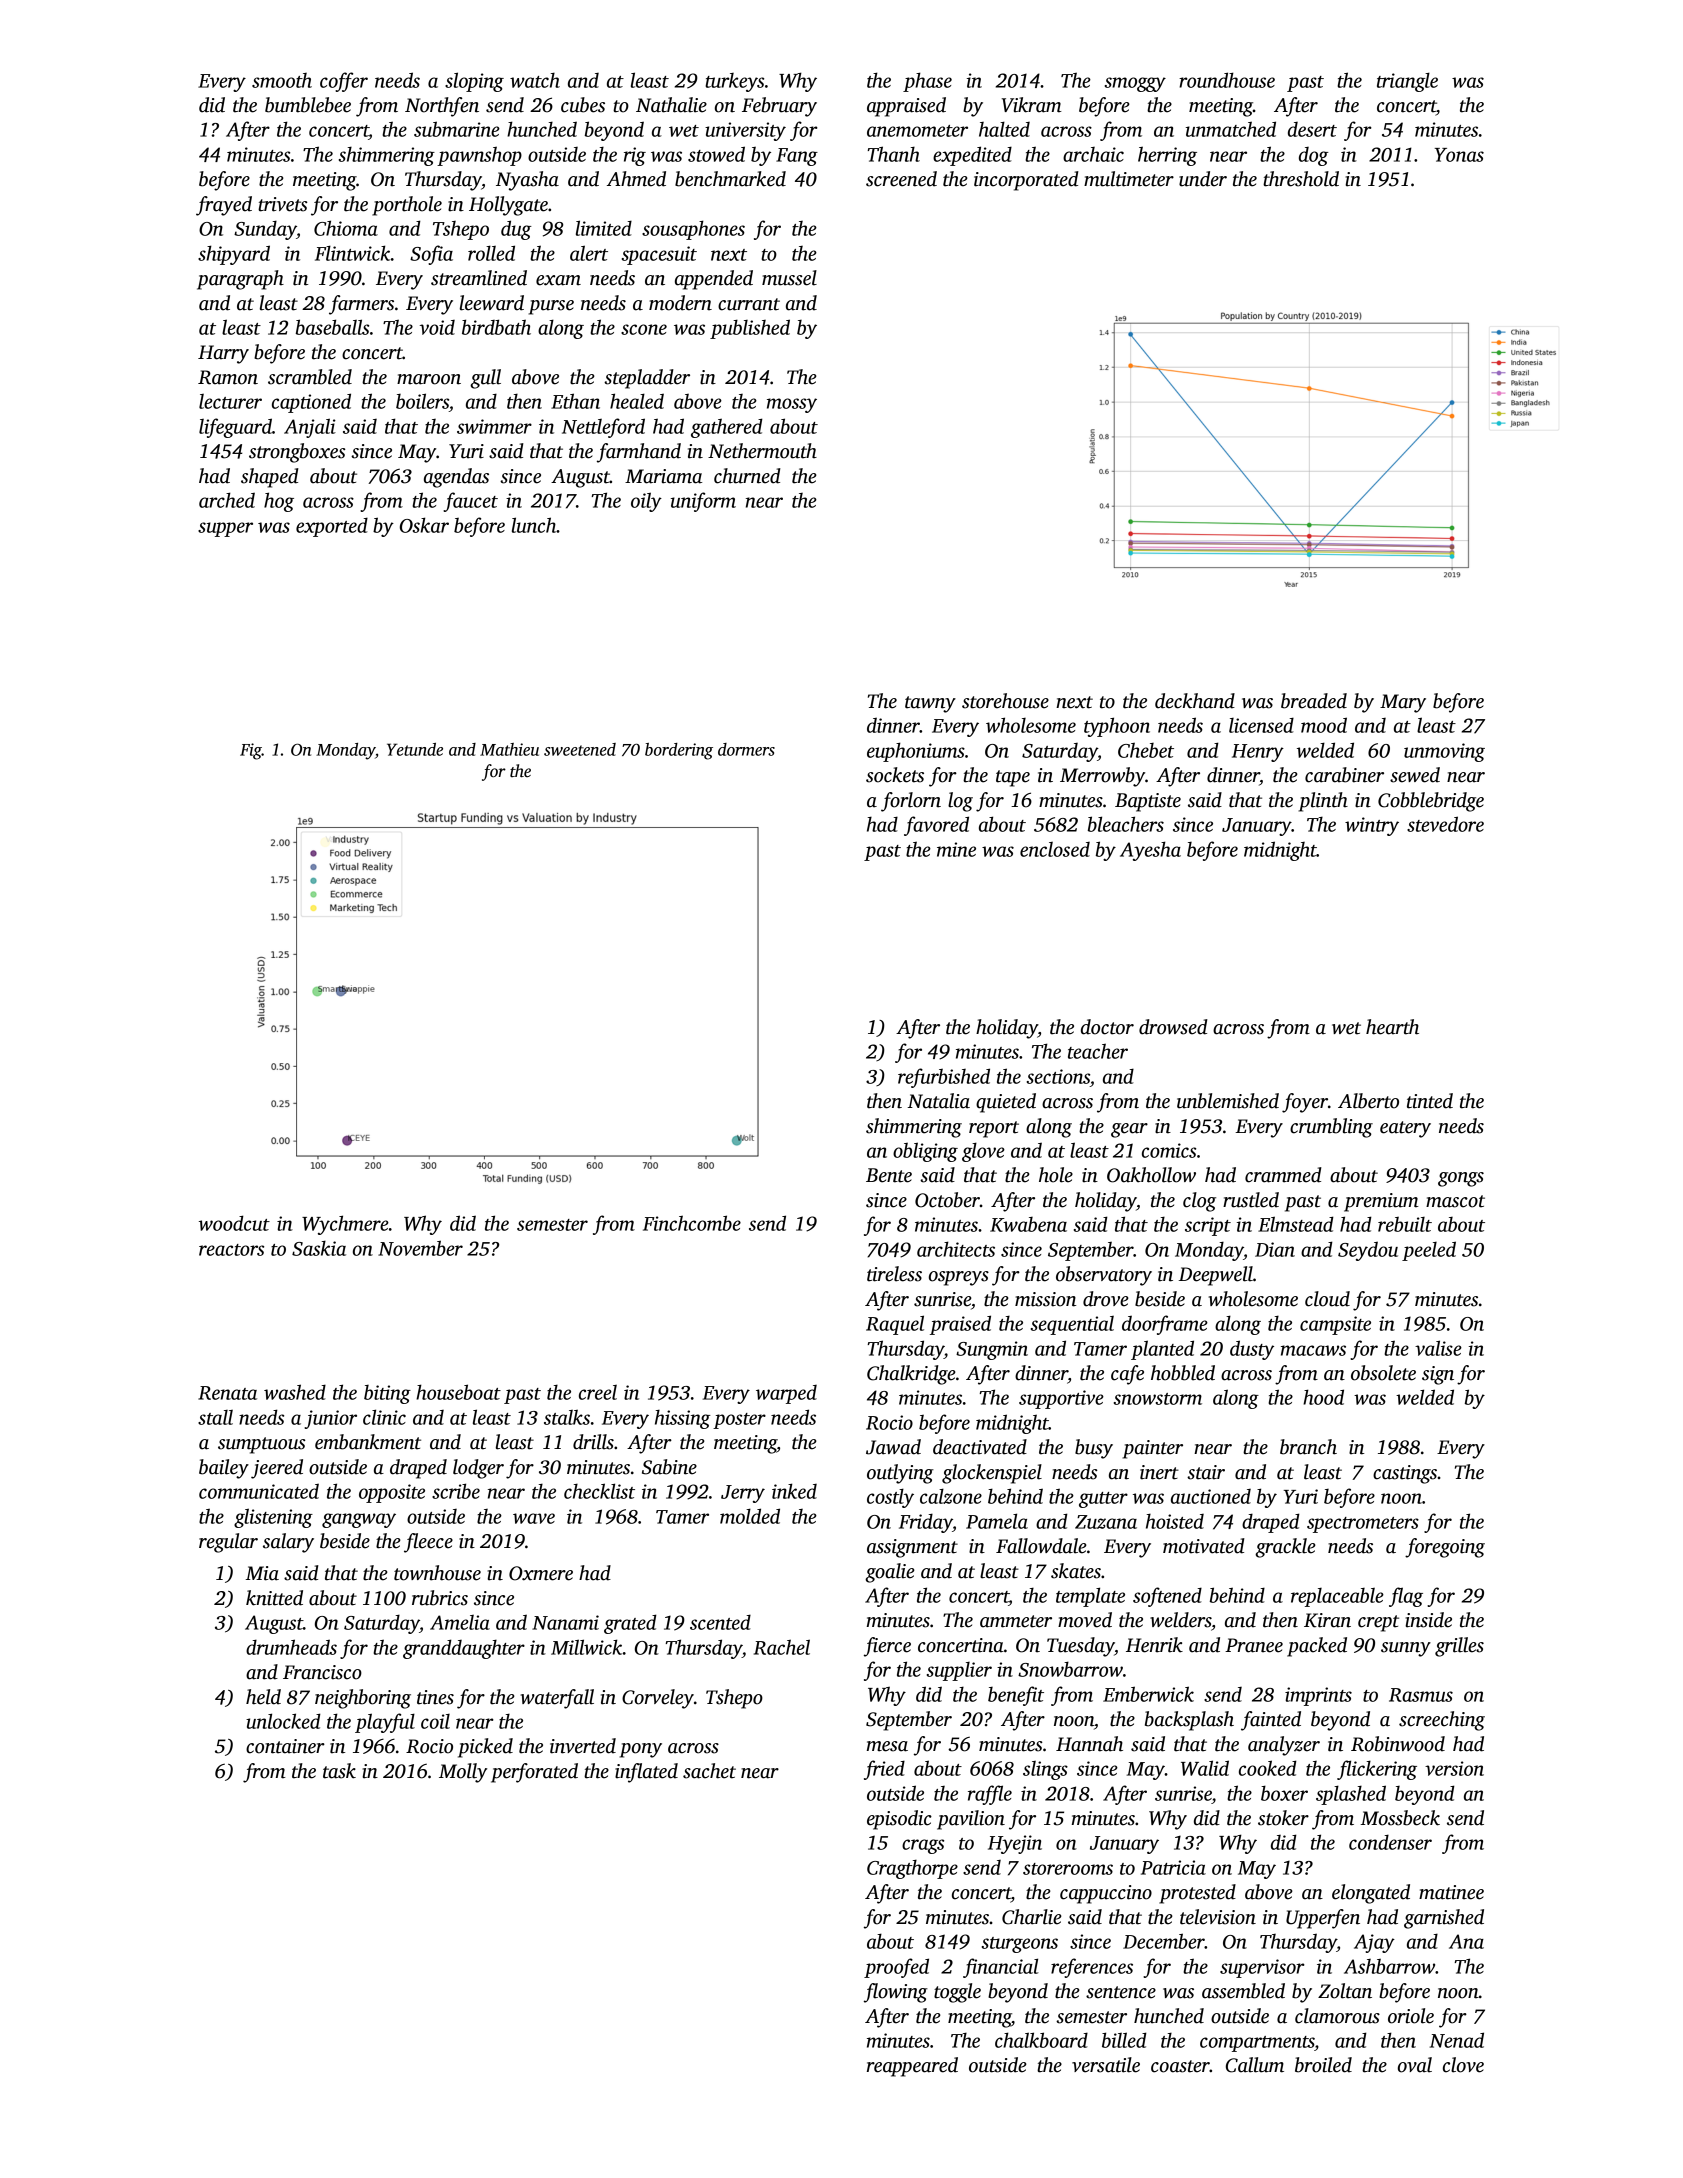 This screenshot has width=1683, height=2178. What do you see at coordinates (1129, 179) in the screenshot?
I see `multimeter` at bounding box center [1129, 179].
